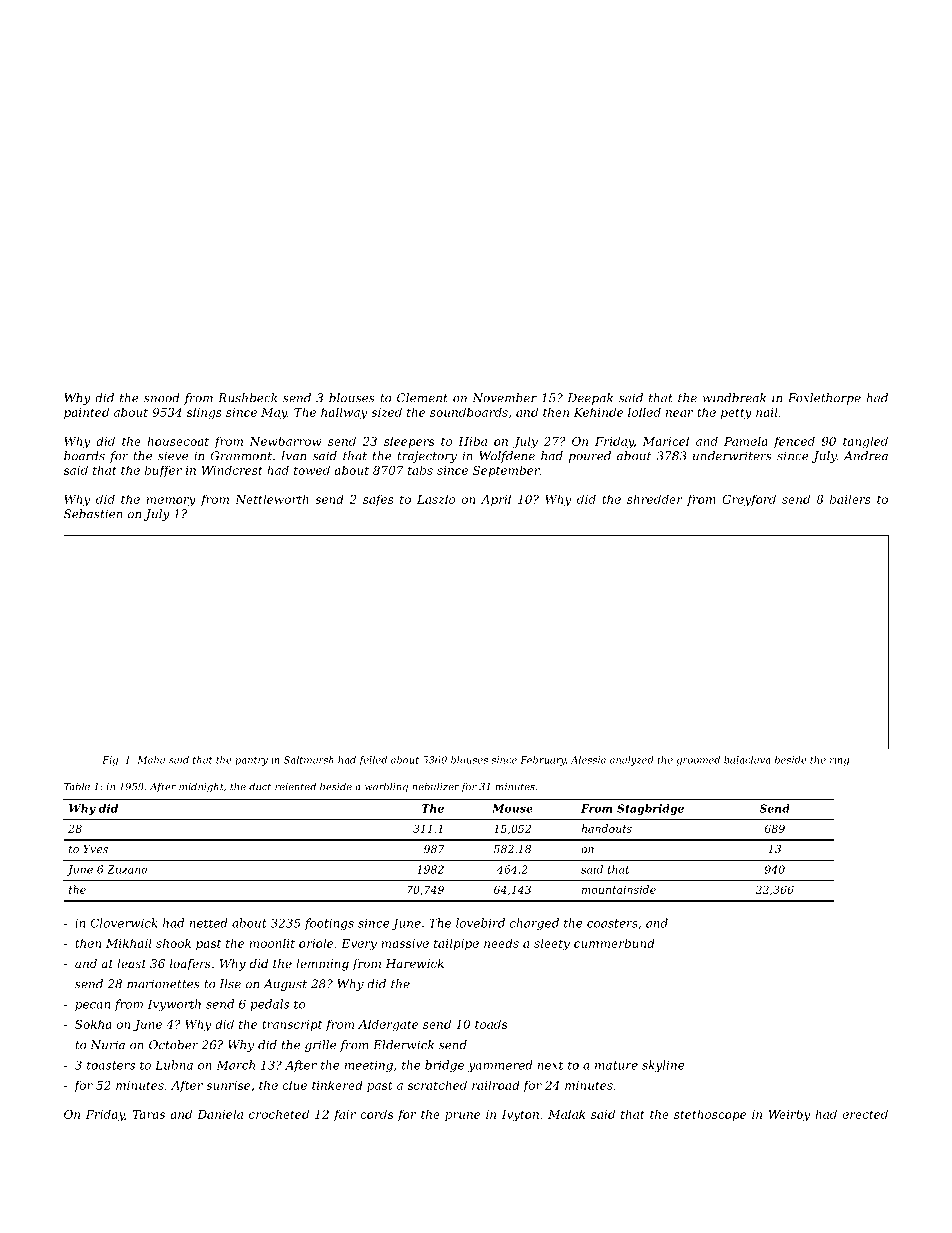 The image size is (952, 1233). I want to click on Hiba, so click(472, 441).
